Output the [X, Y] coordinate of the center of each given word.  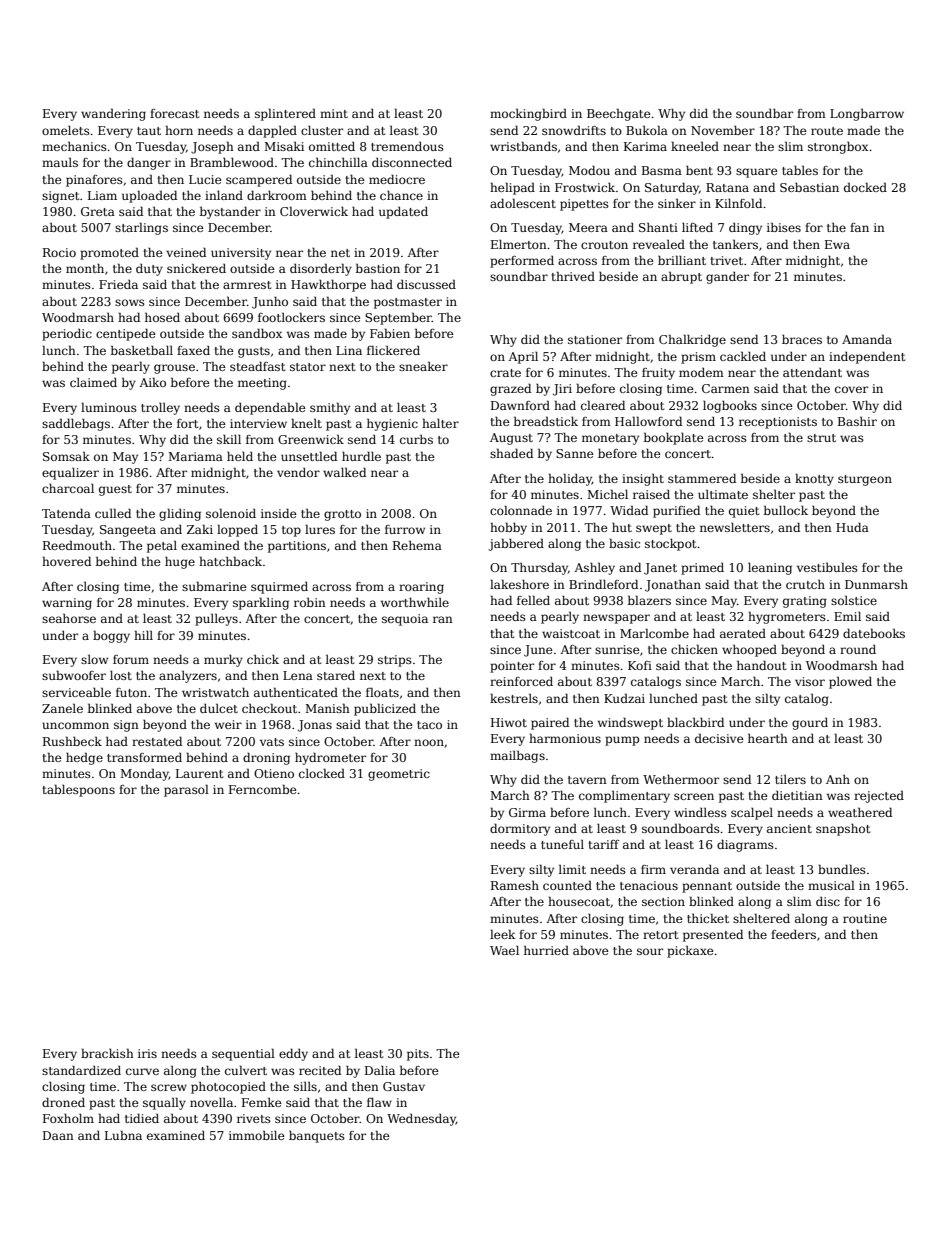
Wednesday [421, 1120]
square [757, 173]
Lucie [205, 179]
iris [147, 1053]
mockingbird [528, 114]
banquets [317, 1137]
